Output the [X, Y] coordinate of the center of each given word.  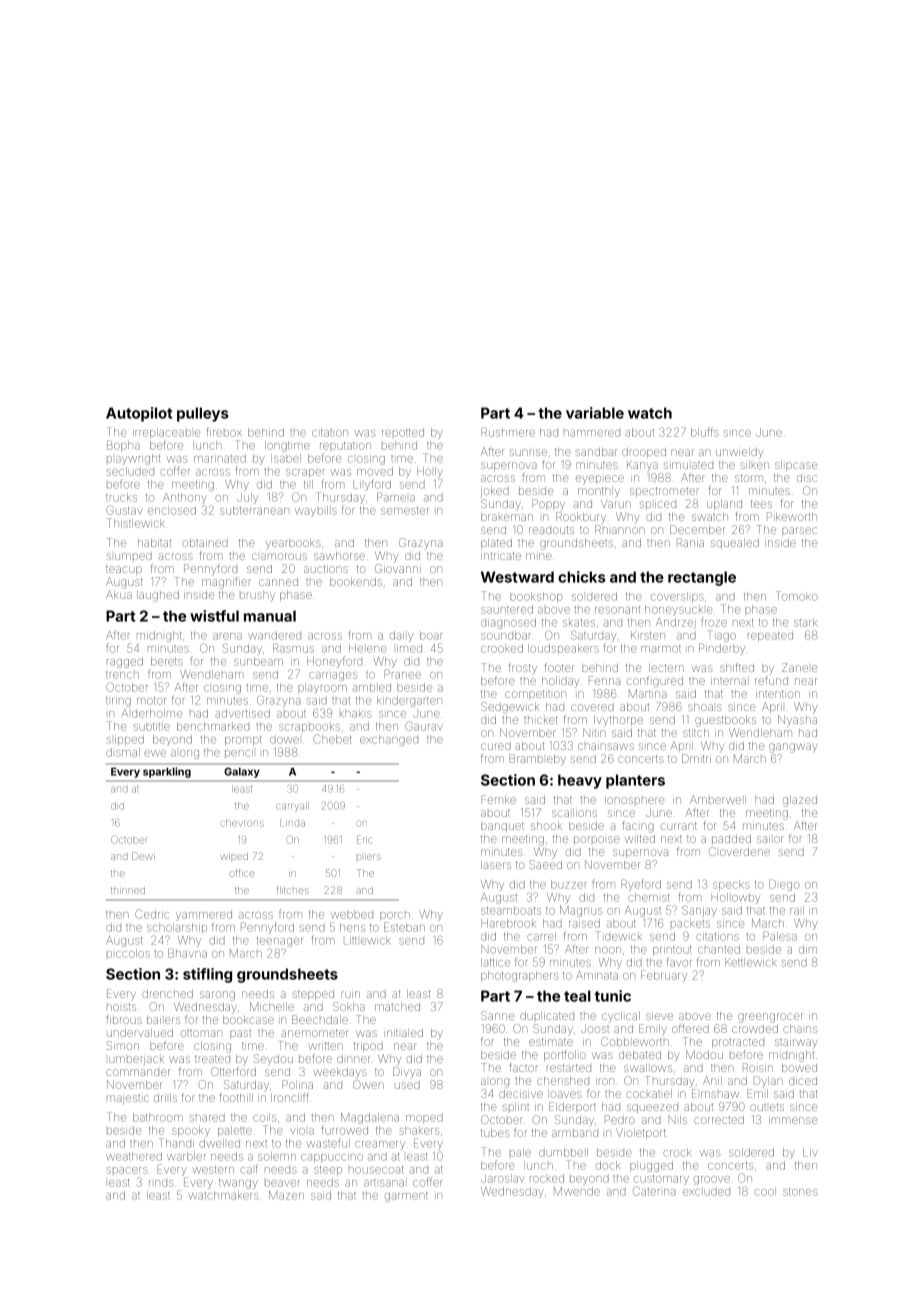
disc [807, 478]
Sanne [497, 1015]
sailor [770, 839]
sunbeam [258, 661]
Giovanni [398, 568]
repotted [403, 433]
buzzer [568, 884]
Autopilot [139, 414]
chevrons [242, 823]
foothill [236, 1097]
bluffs [704, 432]
